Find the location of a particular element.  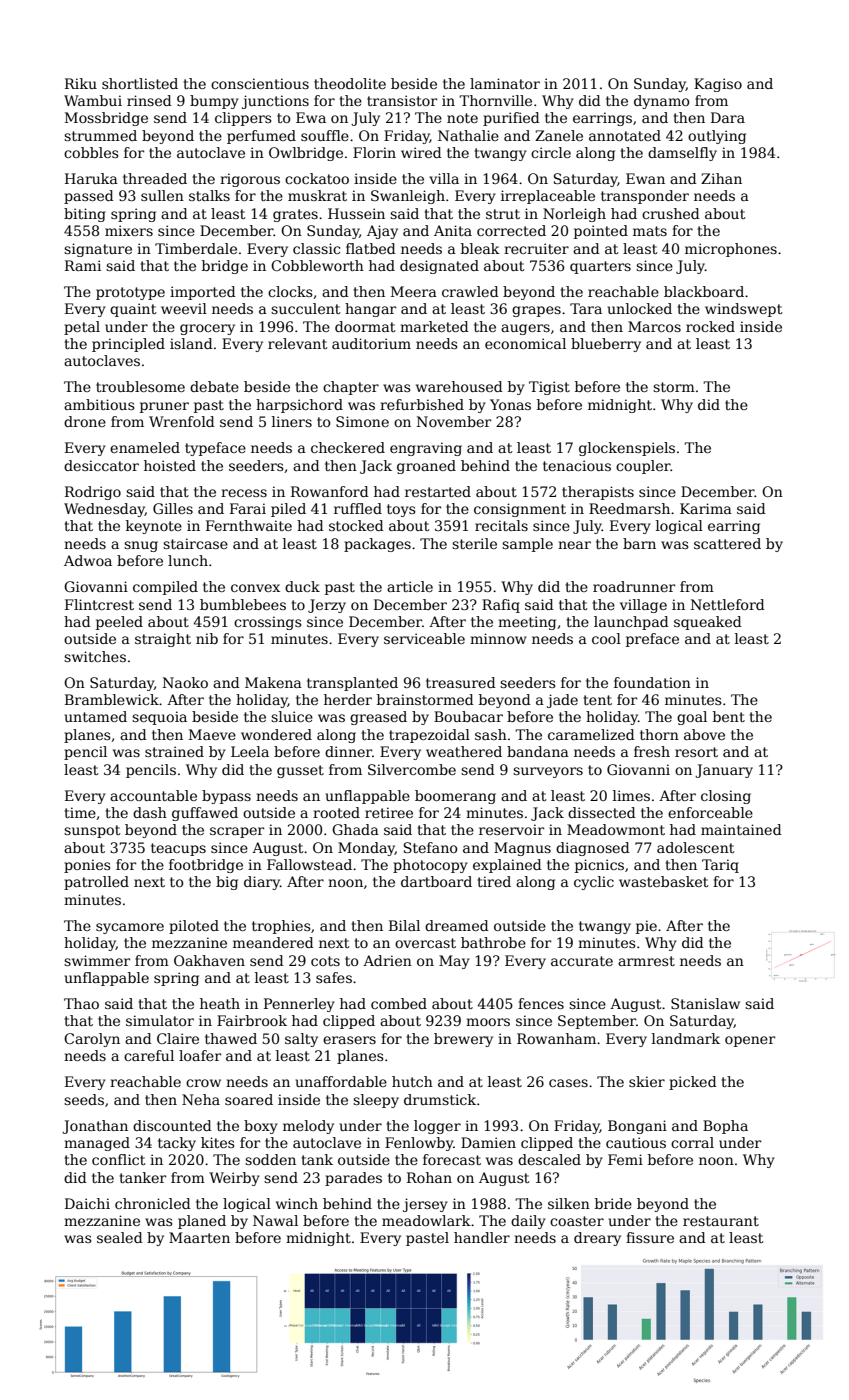

brewery is located at coordinates (463, 1040).
